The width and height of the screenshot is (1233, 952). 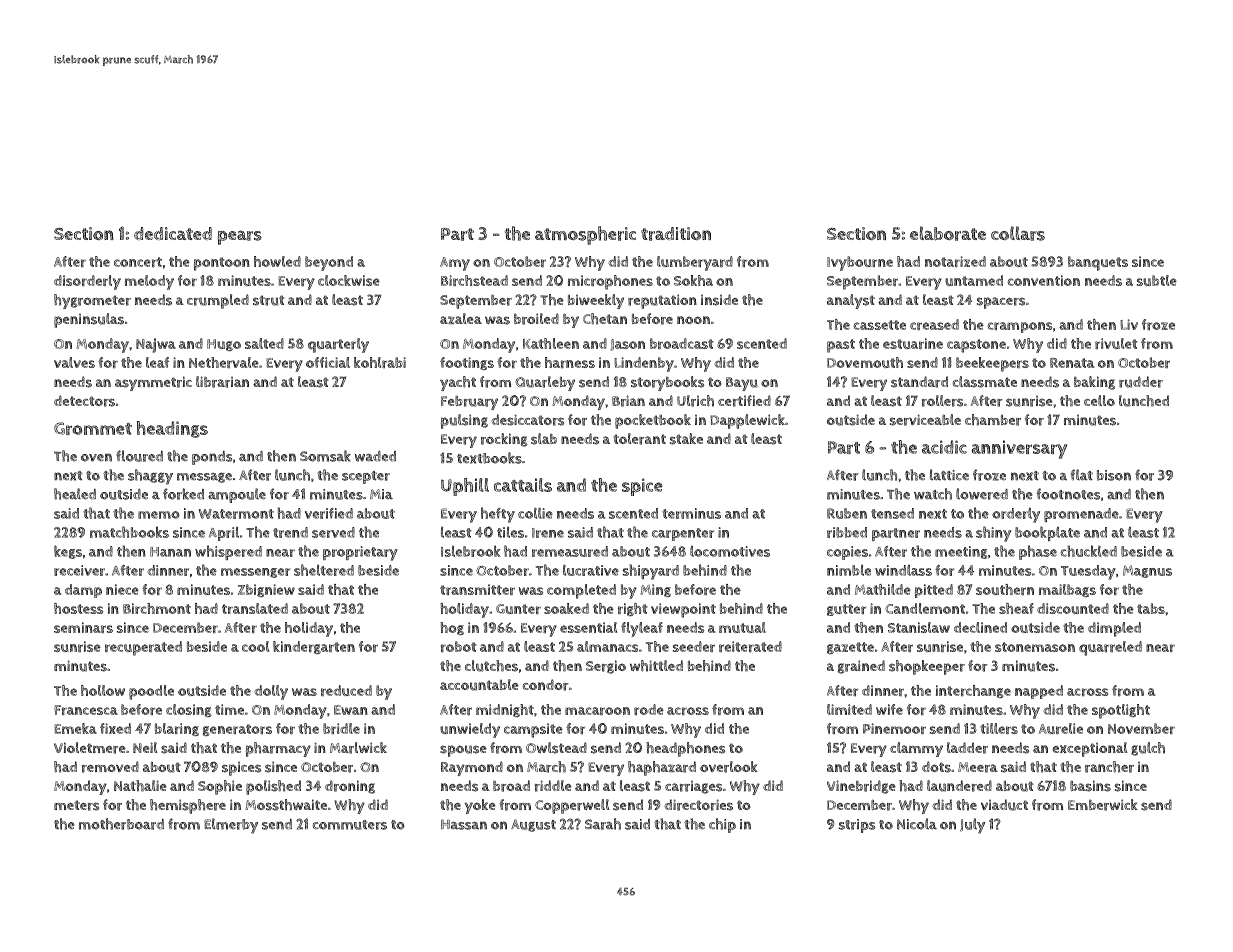 I want to click on oven, so click(x=96, y=457).
